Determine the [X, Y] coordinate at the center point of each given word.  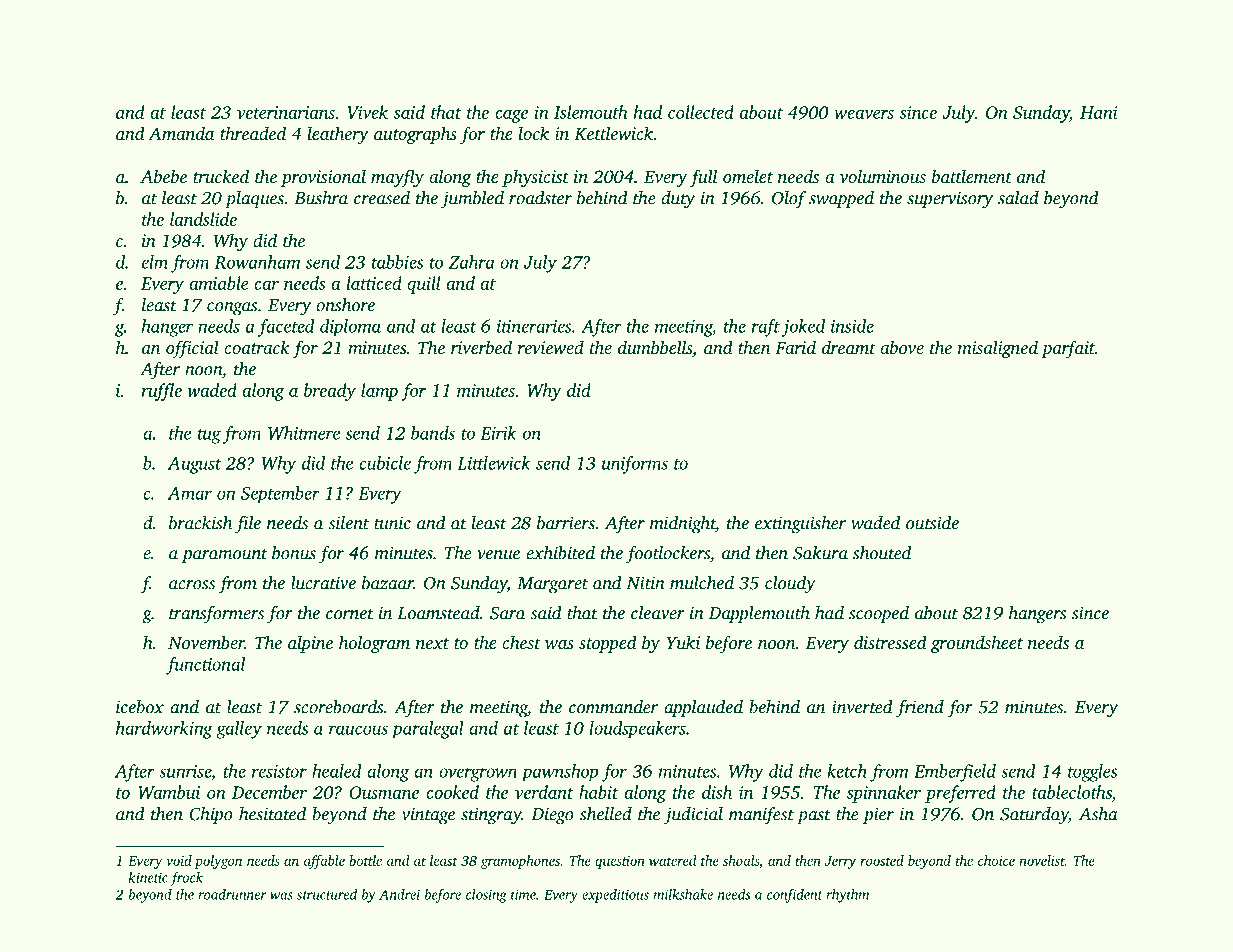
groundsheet [977, 644]
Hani [1099, 112]
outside [932, 523]
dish [717, 792]
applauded [703, 708]
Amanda [181, 133]
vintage [428, 816]
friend [920, 709]
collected [701, 112]
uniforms [635, 465]
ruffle [162, 392]
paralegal [428, 730]
